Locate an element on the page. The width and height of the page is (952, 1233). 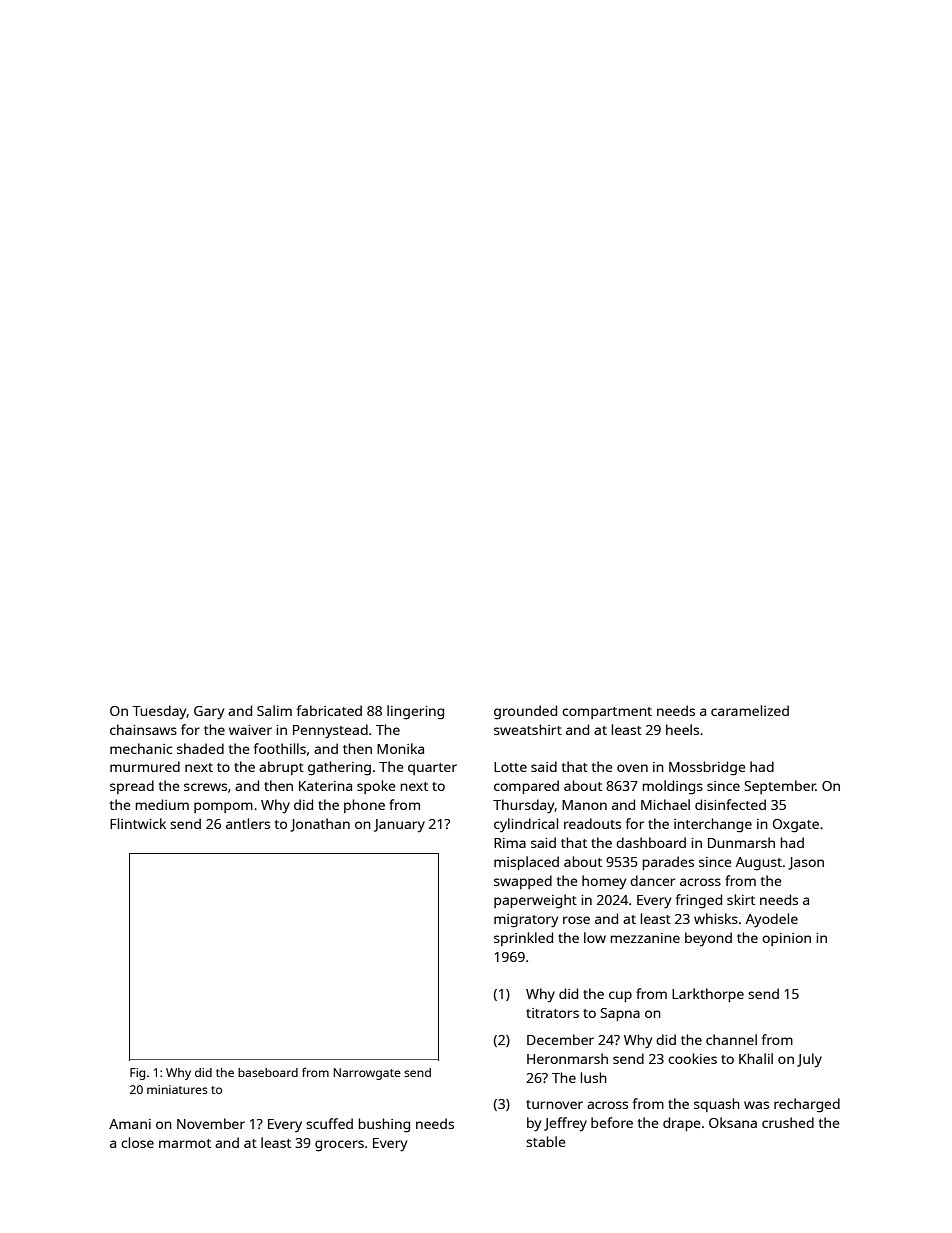
compartment is located at coordinates (607, 713).
